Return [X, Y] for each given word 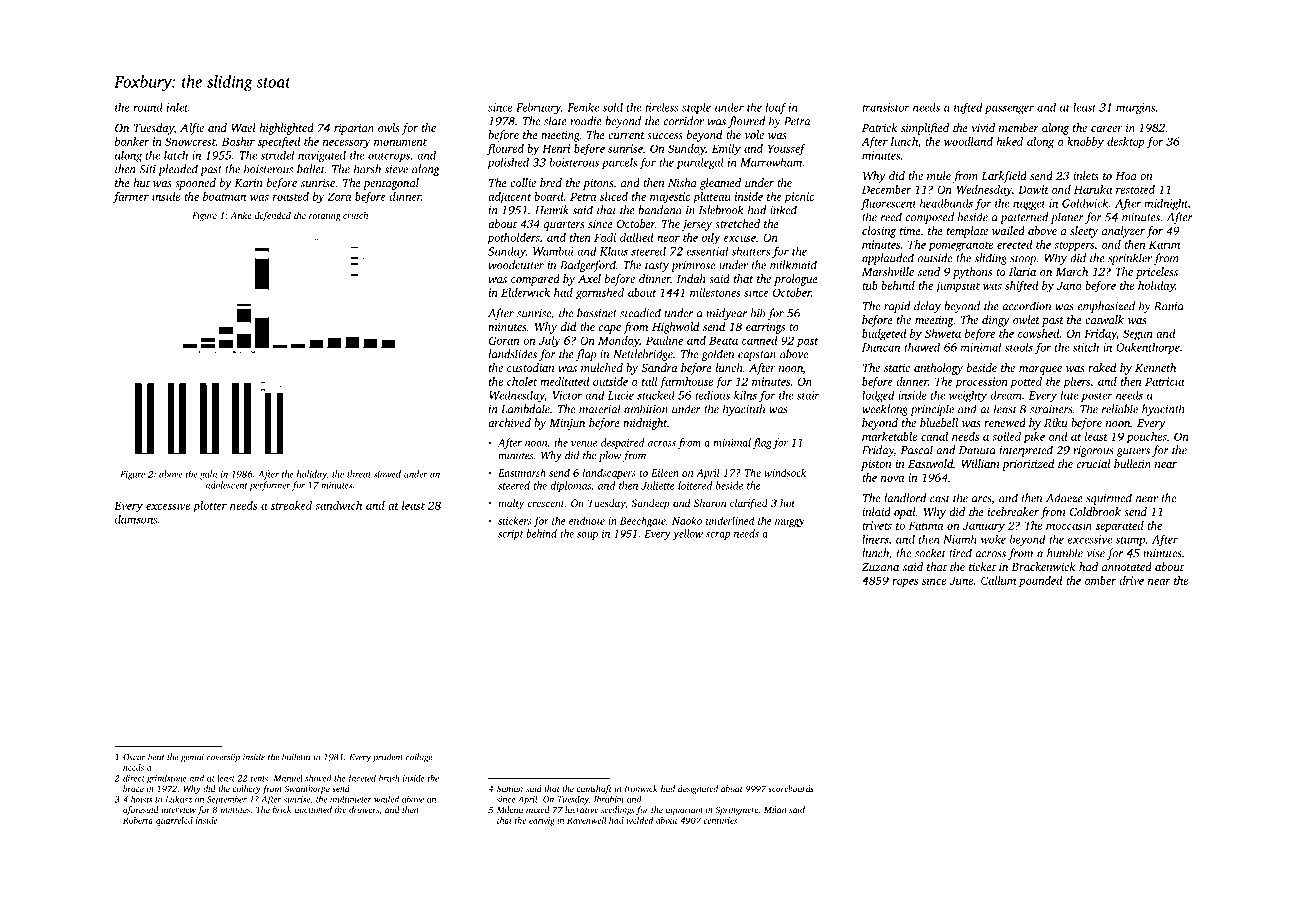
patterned [1024, 218]
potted [1026, 383]
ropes [905, 583]
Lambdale [525, 409]
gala [208, 475]
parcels [619, 163]
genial [192, 758]
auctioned [313, 809]
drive [1131, 580]
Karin [249, 182]
